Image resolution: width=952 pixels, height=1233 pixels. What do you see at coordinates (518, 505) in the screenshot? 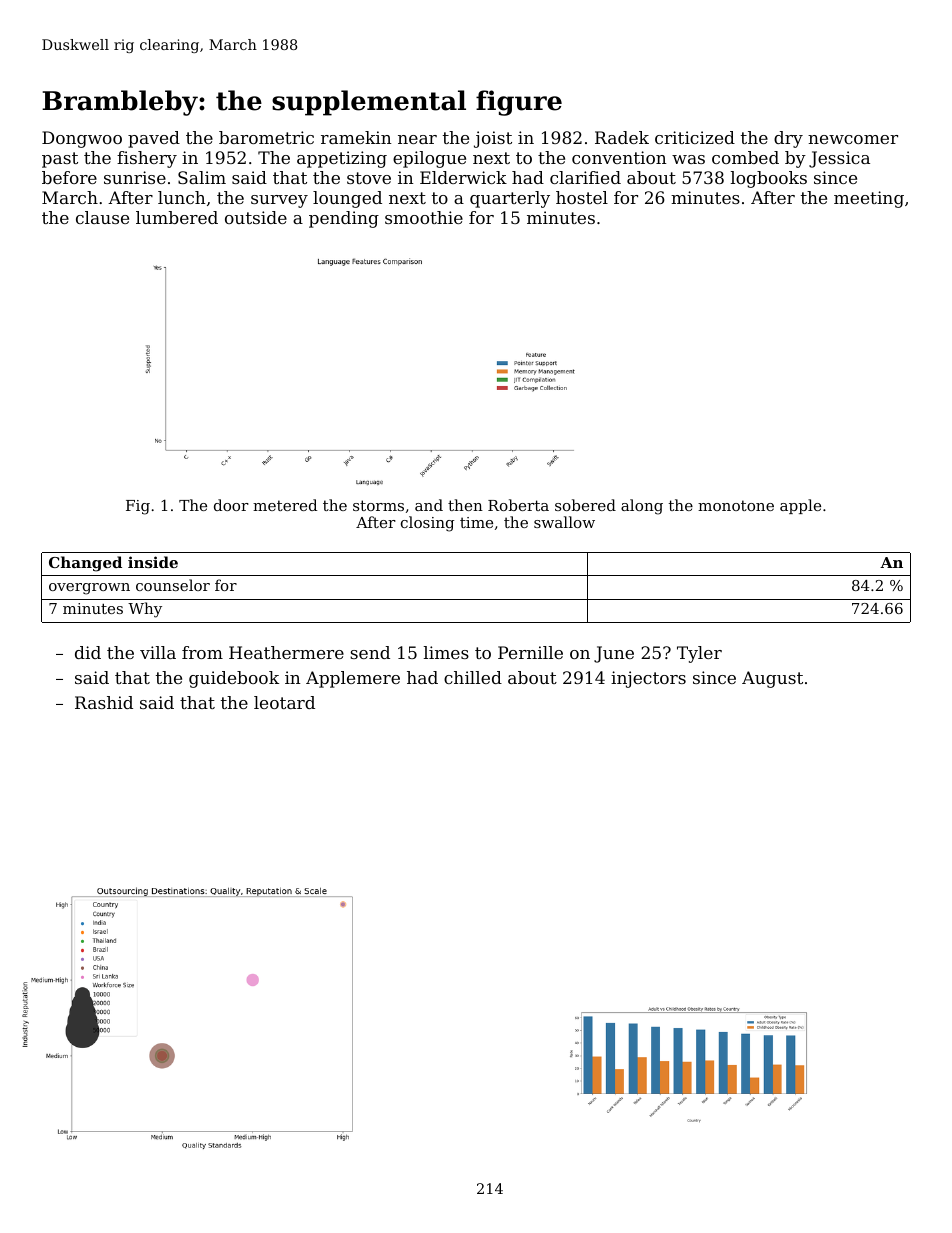
I see `Roberta` at bounding box center [518, 505].
